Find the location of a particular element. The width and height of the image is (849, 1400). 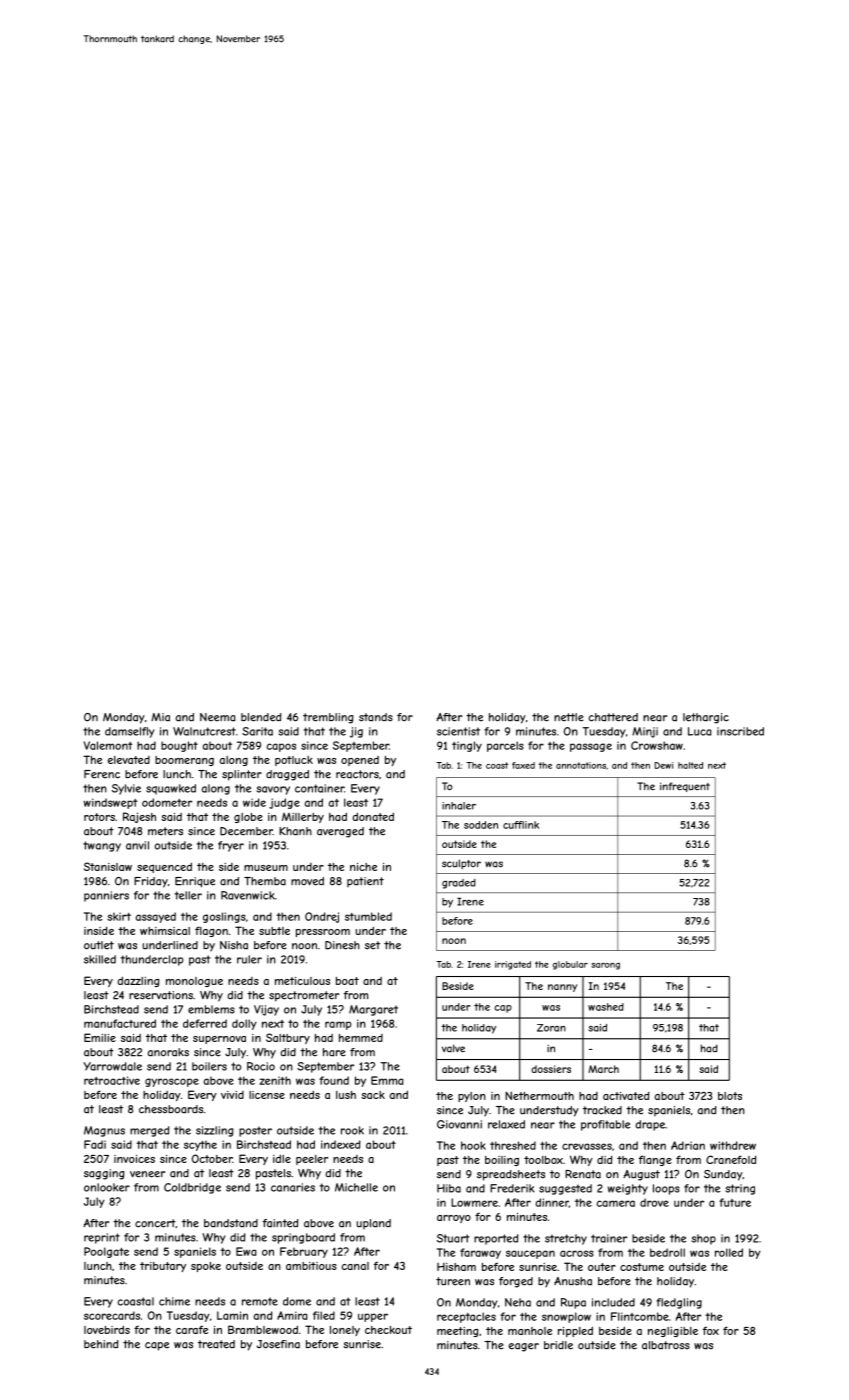

activated is located at coordinates (626, 1095).
